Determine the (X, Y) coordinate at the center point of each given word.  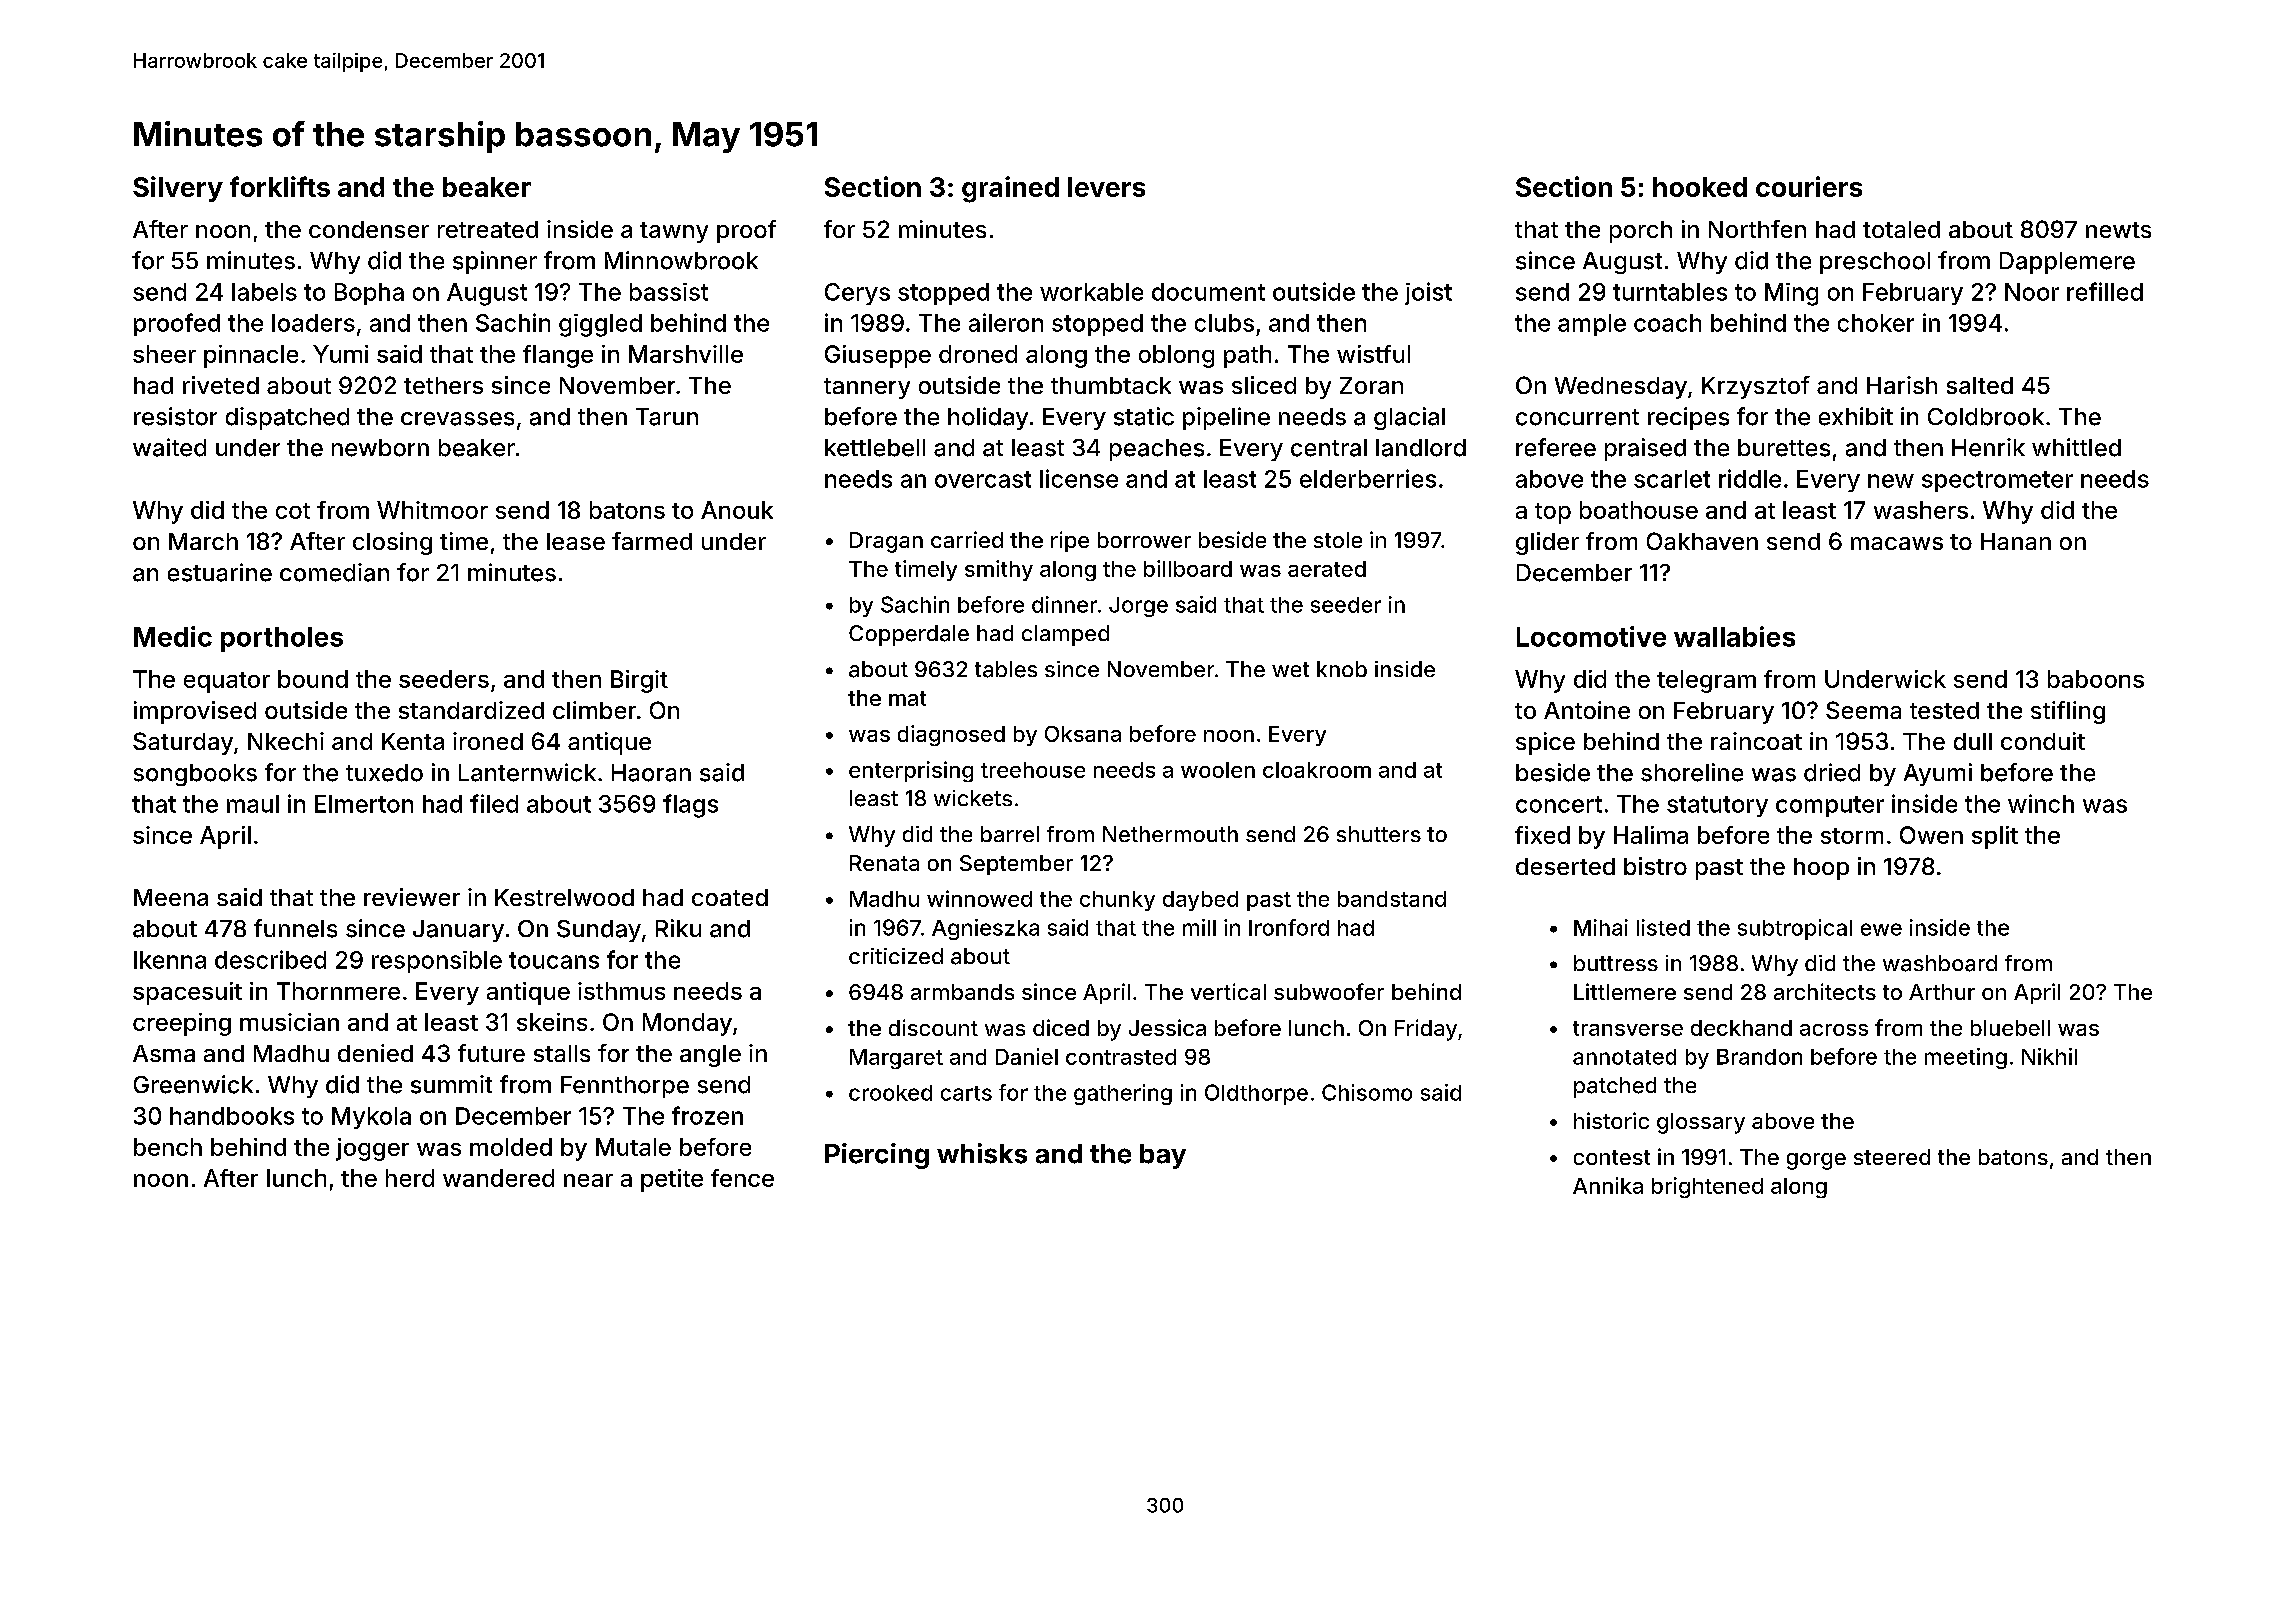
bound (313, 679)
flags (690, 806)
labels (264, 292)
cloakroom (1317, 770)
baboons (2096, 679)
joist (1428, 293)
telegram (1706, 681)
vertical (1228, 991)
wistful (1373, 354)
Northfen (1757, 229)
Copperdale (909, 635)
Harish (1902, 385)
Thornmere (338, 991)
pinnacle (251, 356)
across (1834, 1030)
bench (168, 1147)
